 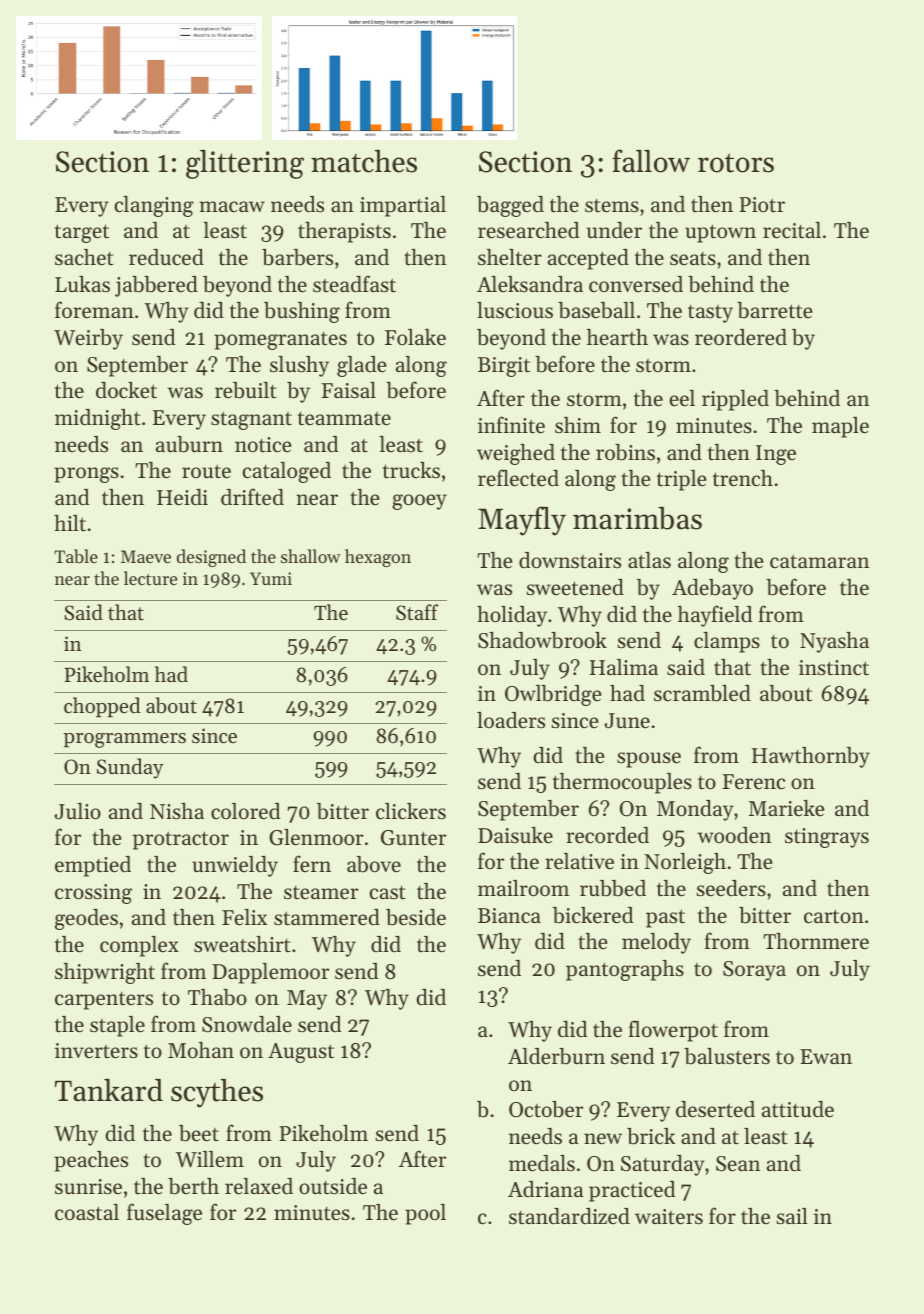 What do you see at coordinates (242, 944) in the document?
I see `sweatshirt` at bounding box center [242, 944].
